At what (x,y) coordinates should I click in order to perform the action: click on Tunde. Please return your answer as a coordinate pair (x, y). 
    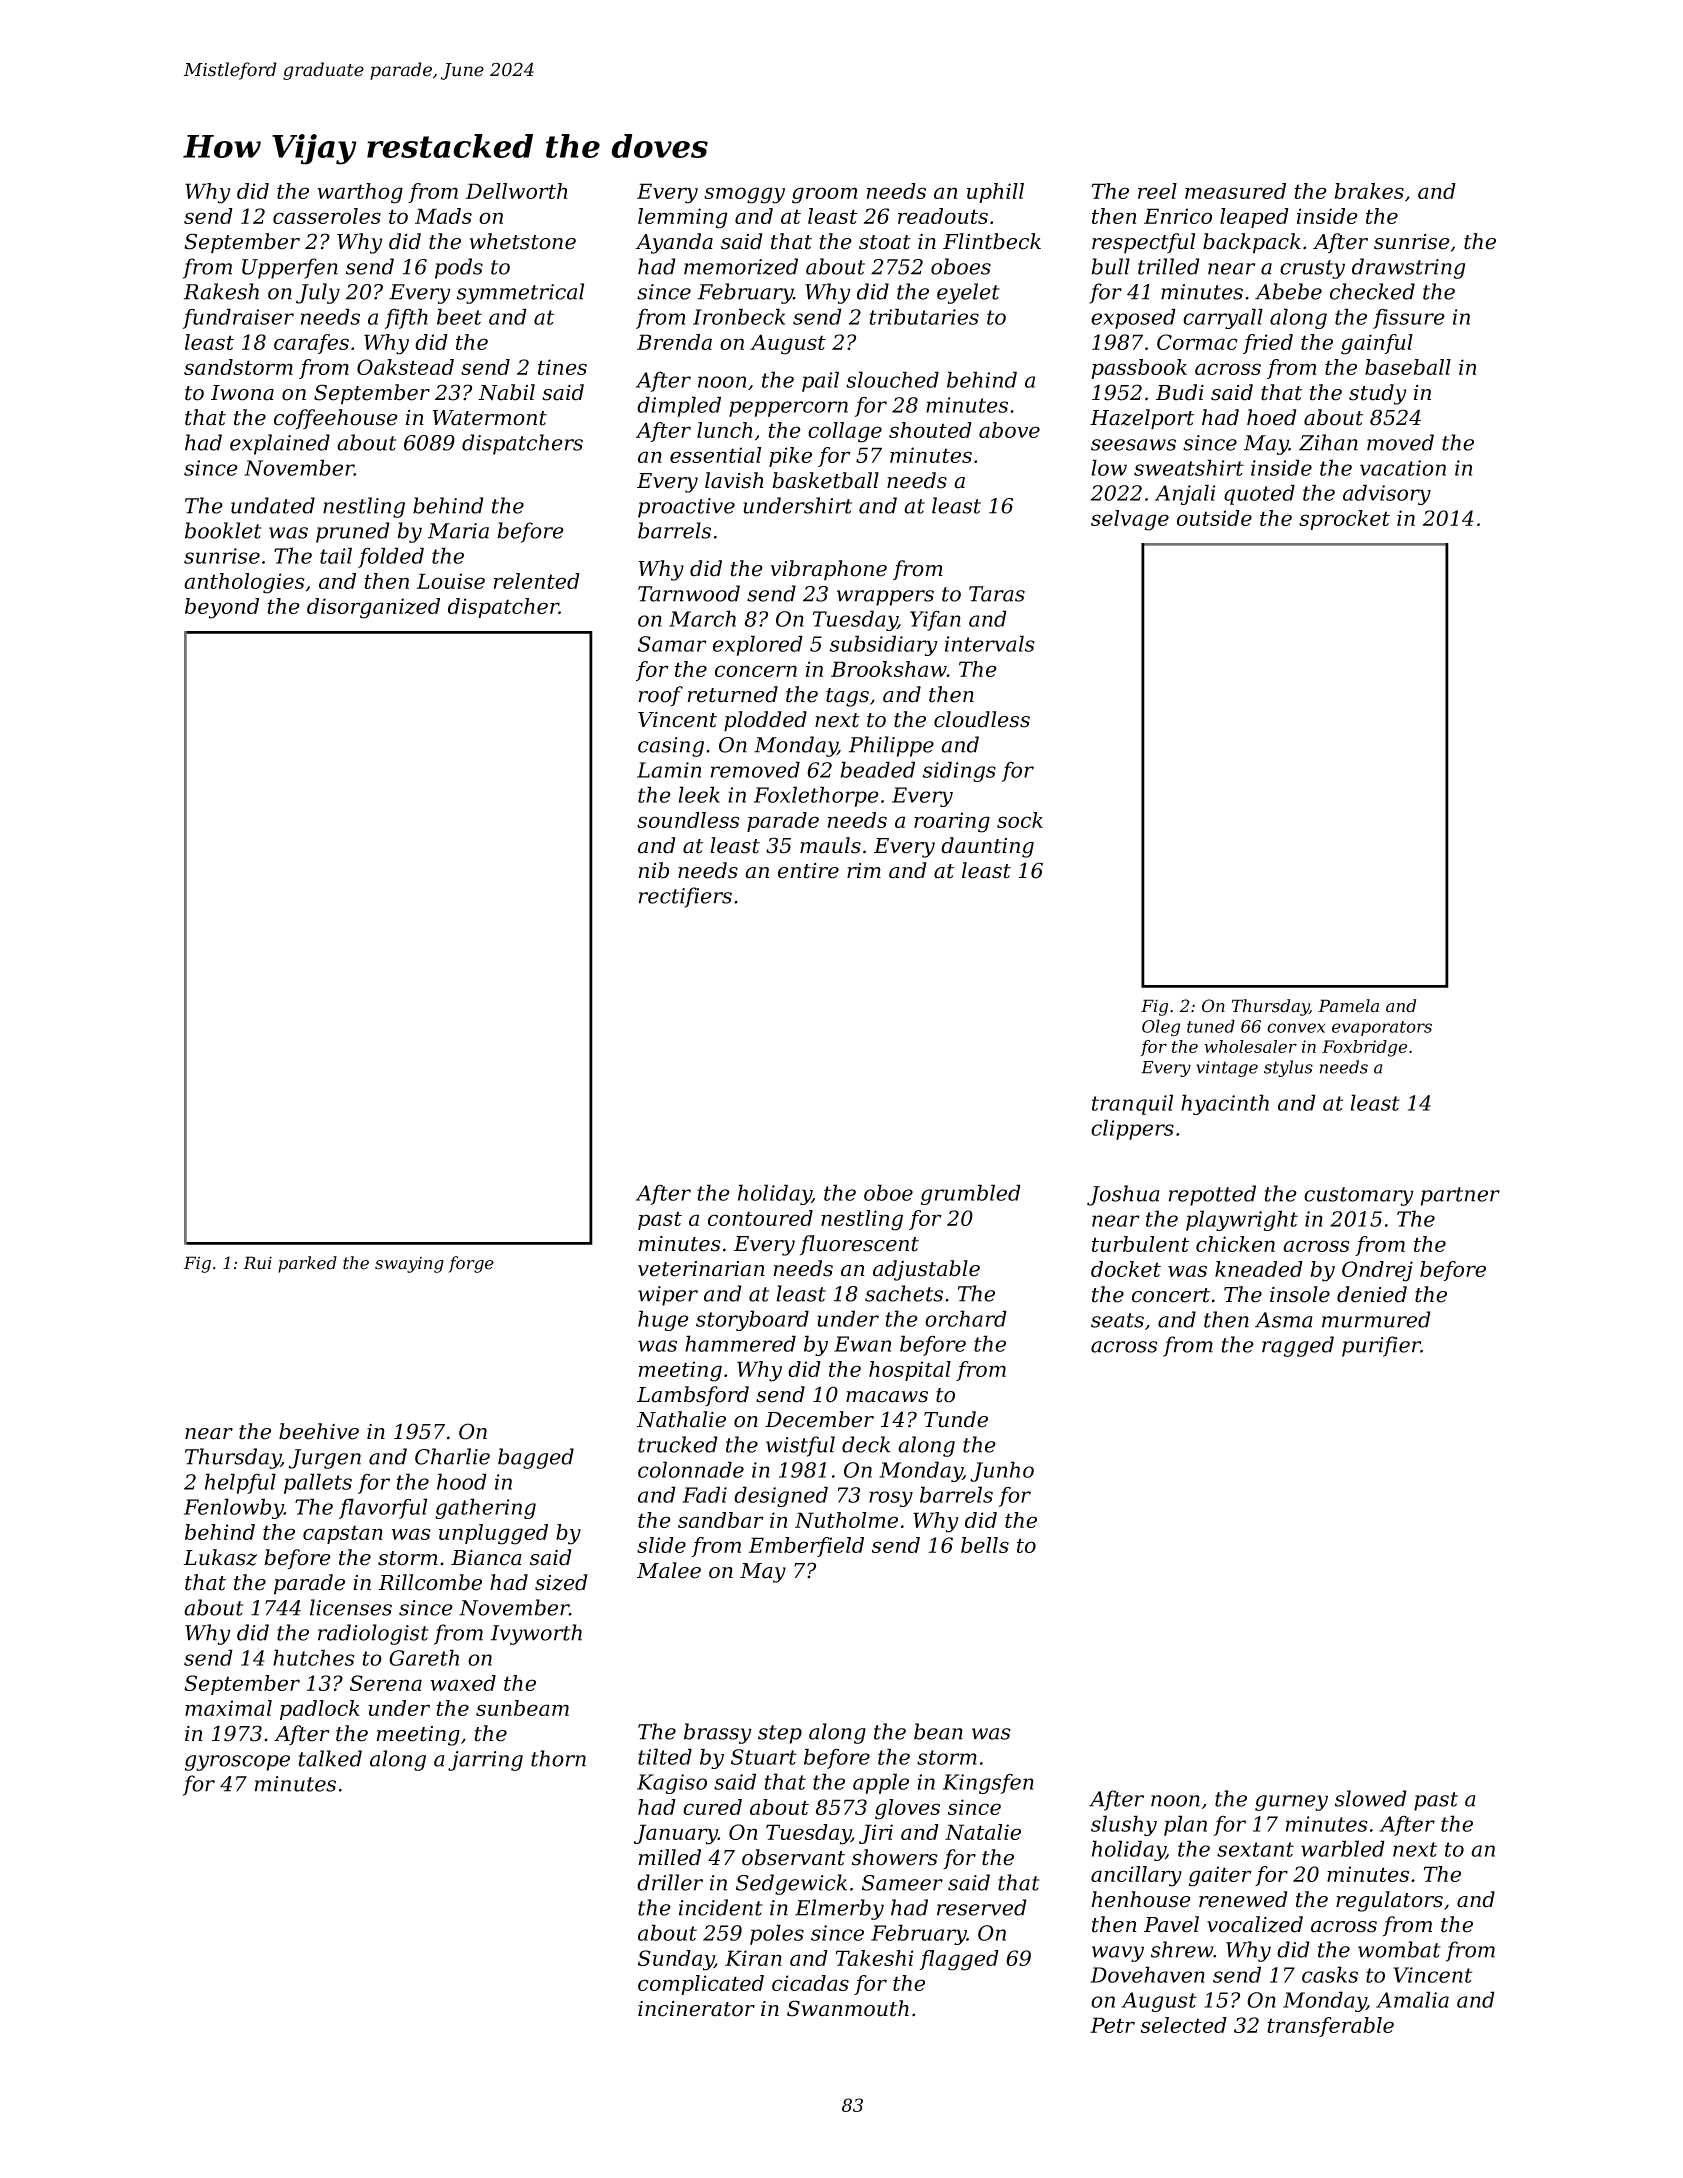
    Looking at the image, I should click on (956, 1419).
